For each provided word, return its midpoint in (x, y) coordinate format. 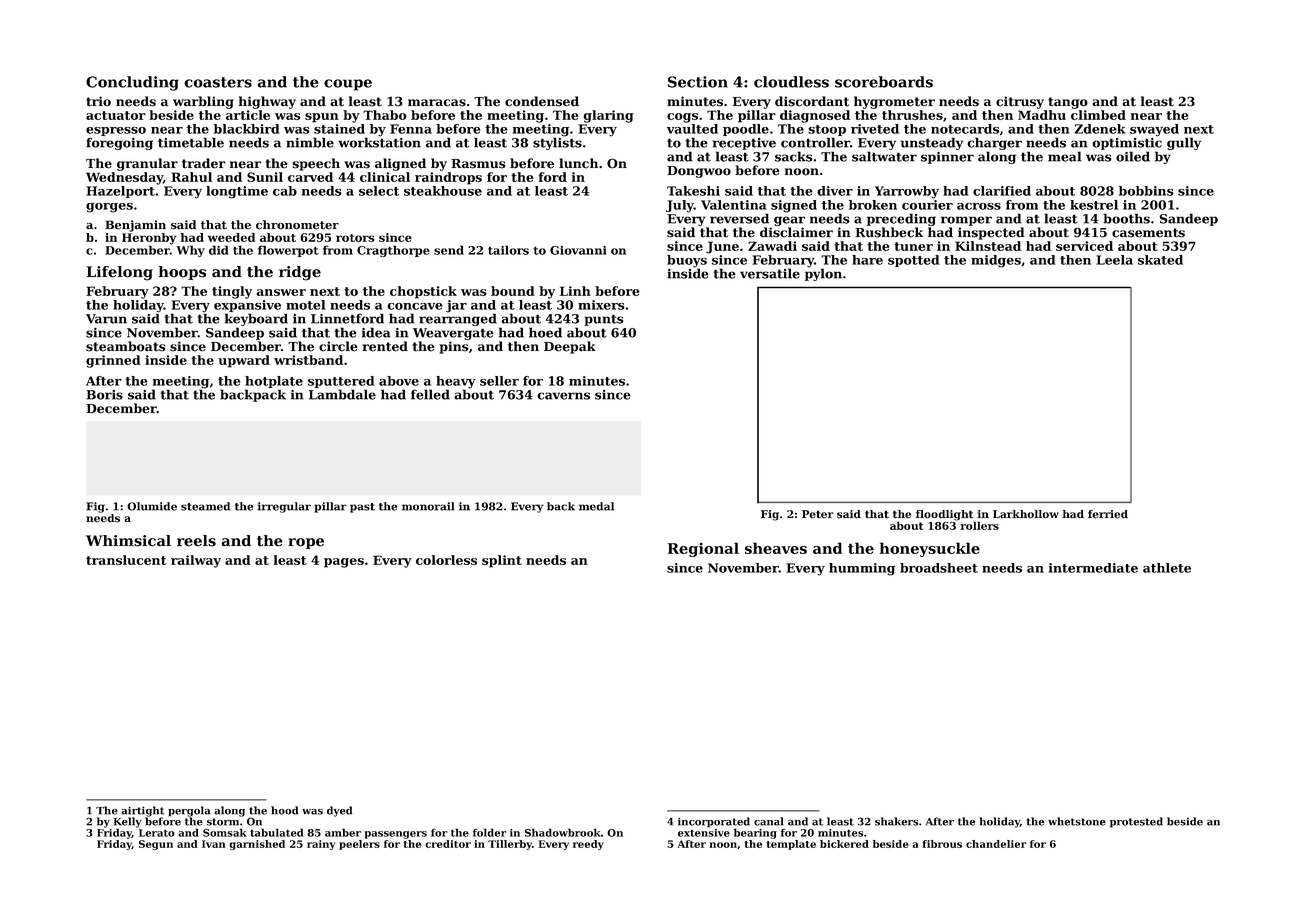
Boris (104, 395)
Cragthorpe (393, 251)
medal (596, 506)
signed (794, 206)
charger (995, 143)
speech (316, 164)
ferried (1108, 514)
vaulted (692, 129)
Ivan (213, 844)
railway (196, 561)
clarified (1002, 191)
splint (502, 561)
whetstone (1077, 821)
